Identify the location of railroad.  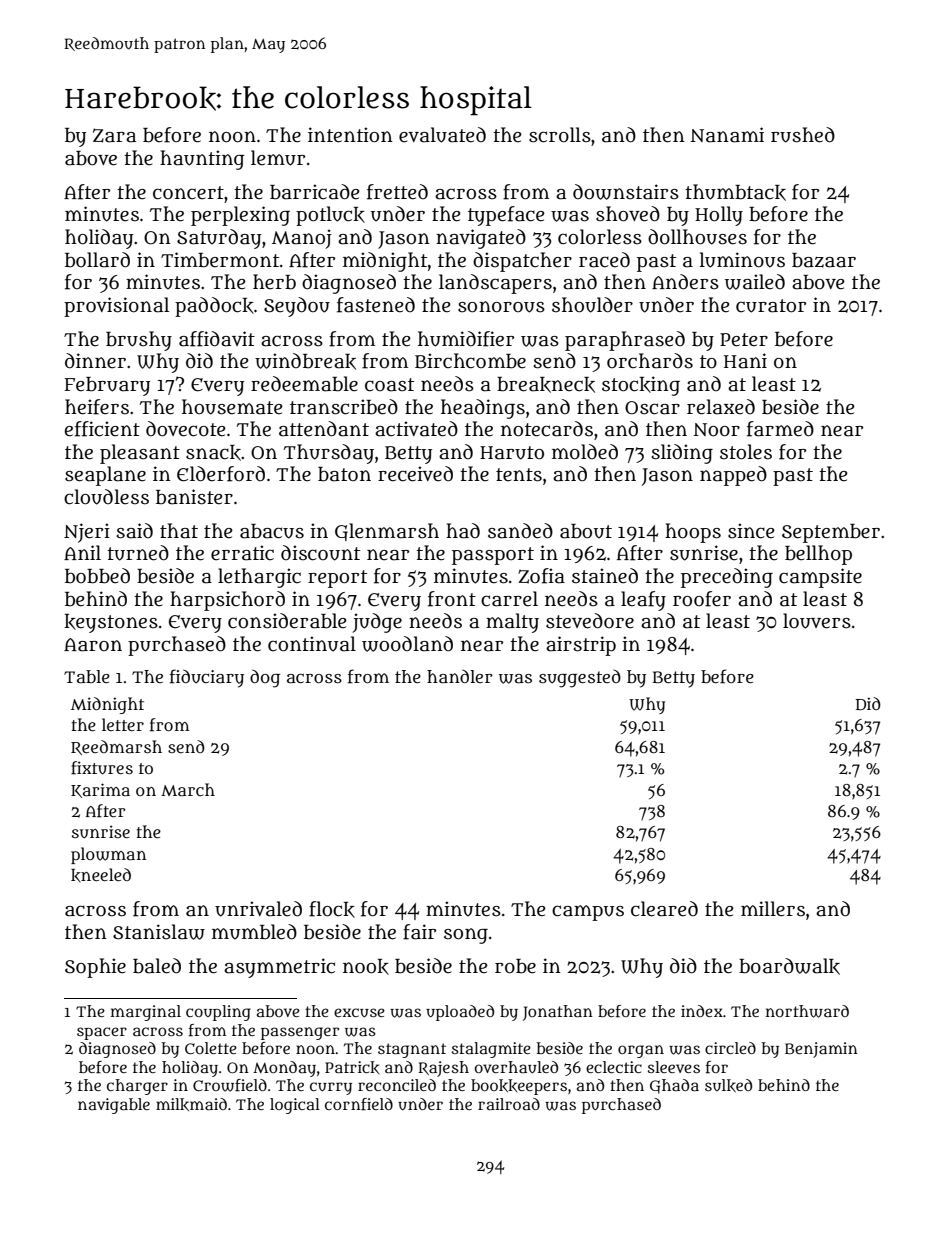
(509, 1104).
